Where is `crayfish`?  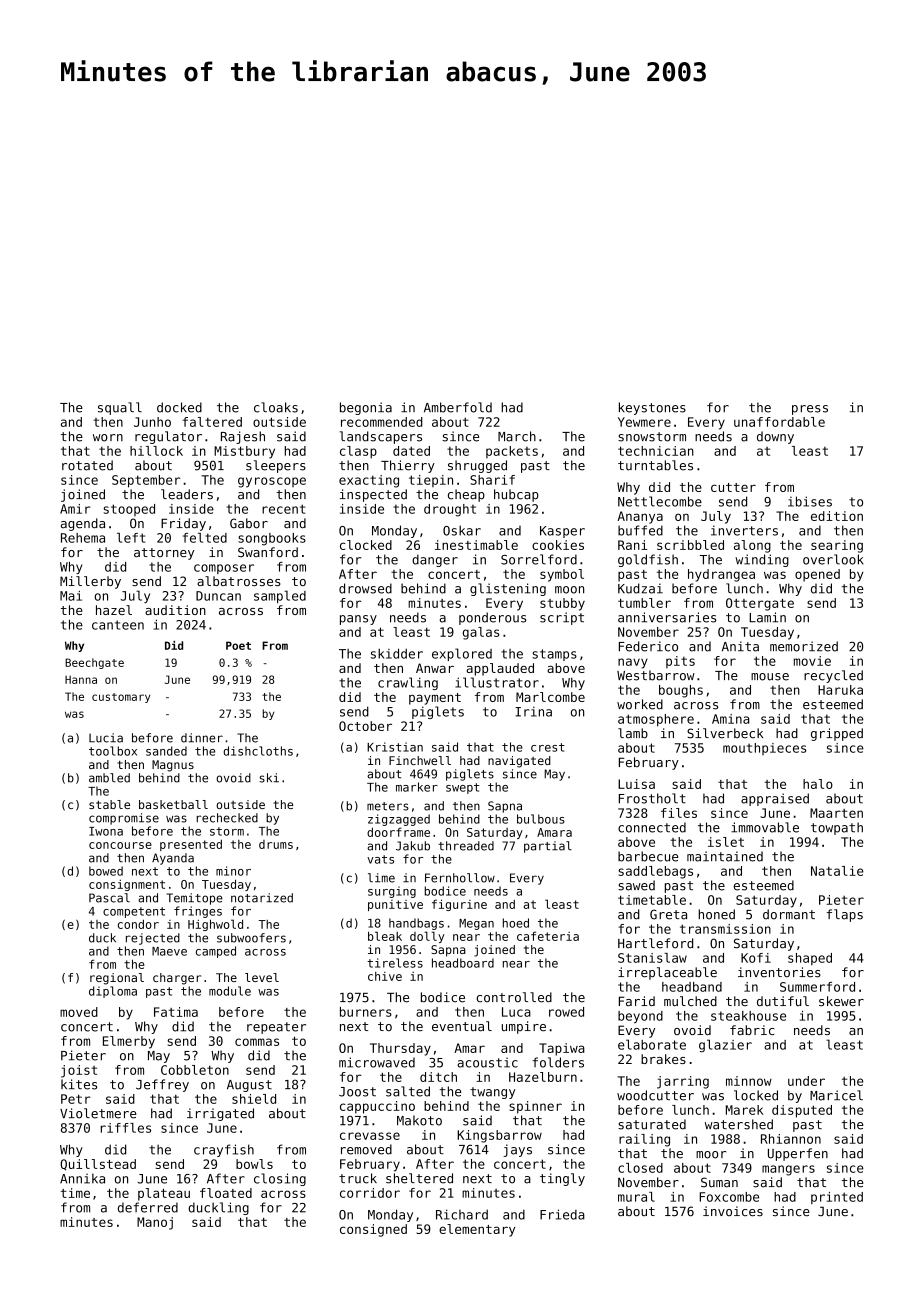 crayfish is located at coordinates (224, 1150).
